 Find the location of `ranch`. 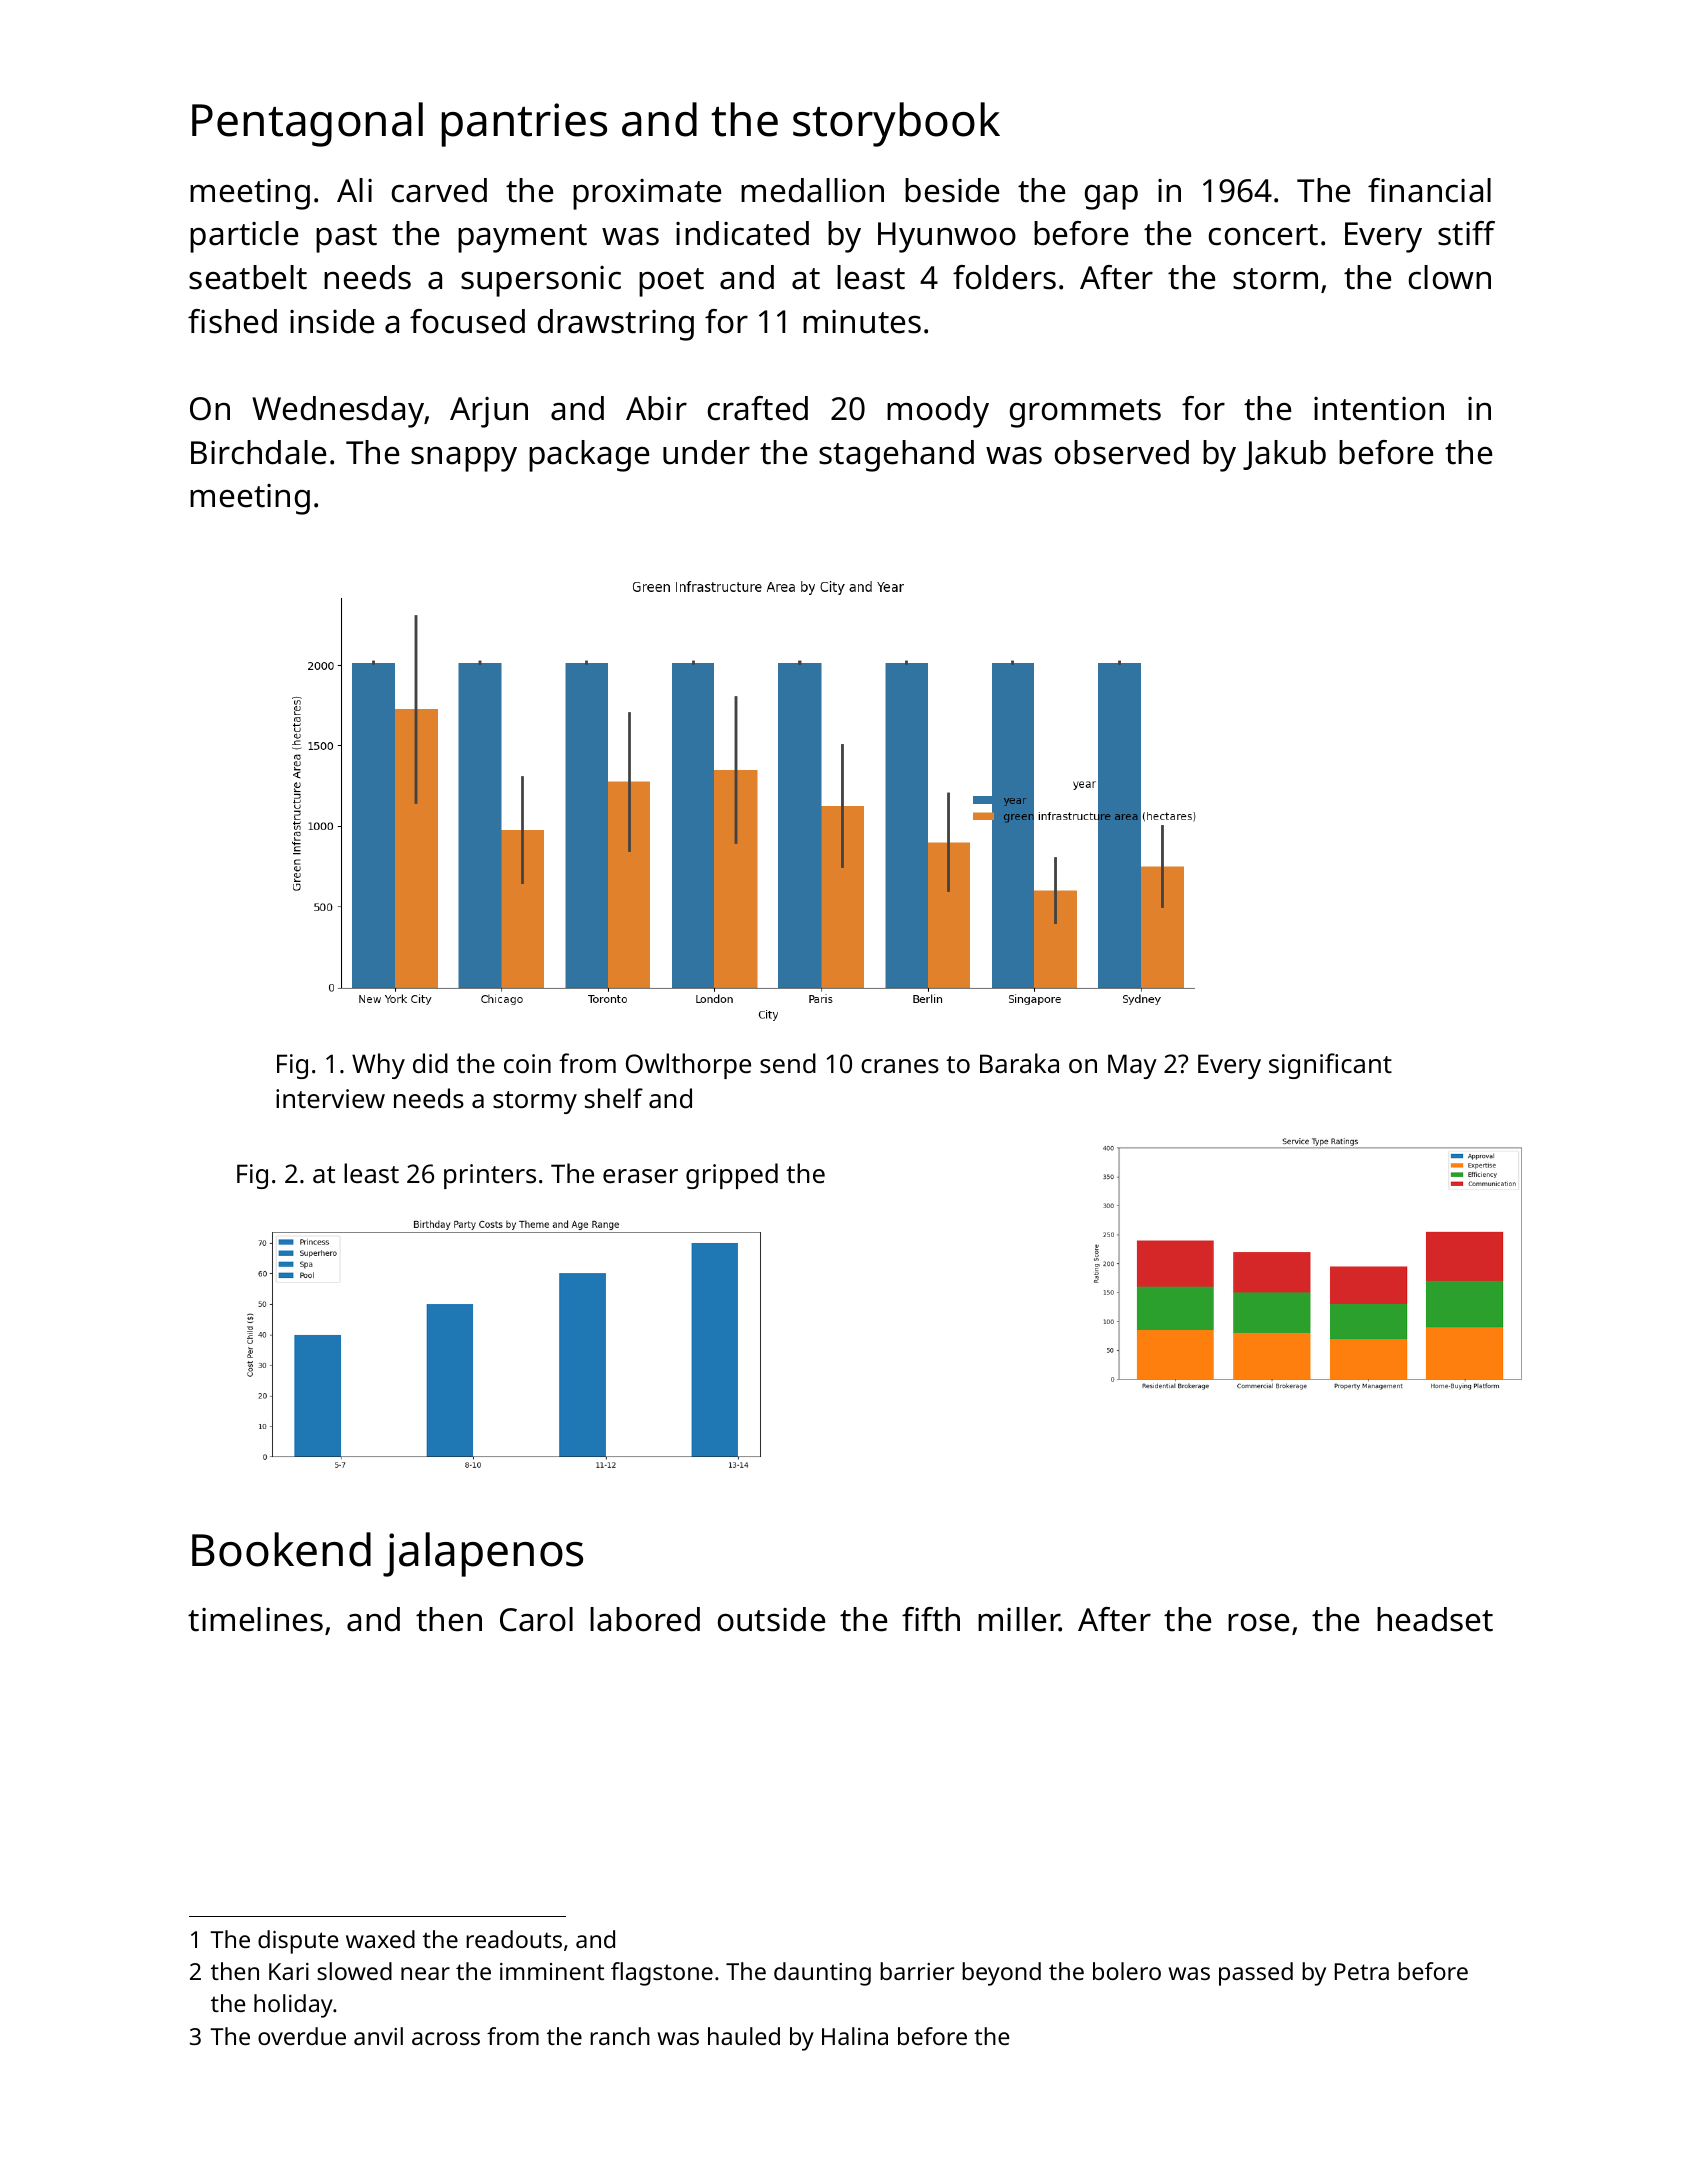

ranch is located at coordinates (620, 2036).
